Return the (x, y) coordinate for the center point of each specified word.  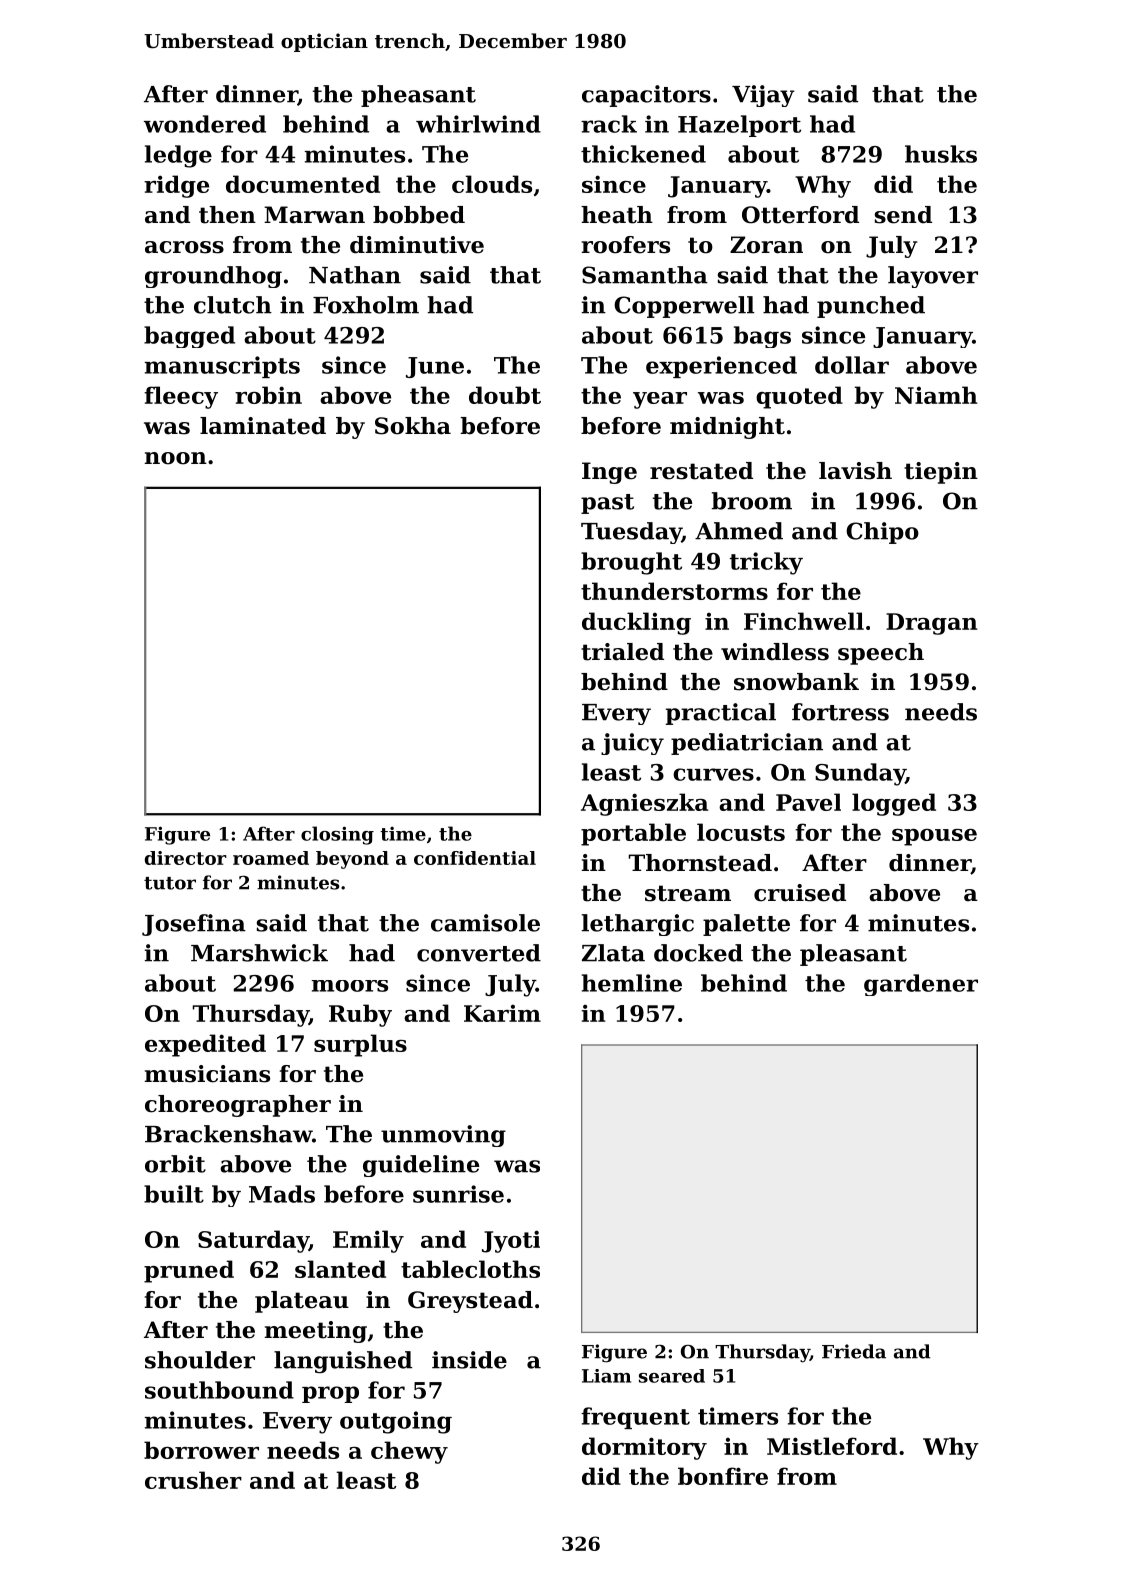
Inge (609, 473)
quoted (799, 397)
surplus (360, 1045)
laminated (263, 426)
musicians (207, 1074)
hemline (632, 983)
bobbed (419, 215)
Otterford (800, 215)
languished (343, 1362)
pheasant (418, 96)
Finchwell (804, 621)
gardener (921, 985)
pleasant (853, 955)
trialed (622, 652)
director (186, 858)
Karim (502, 1013)
